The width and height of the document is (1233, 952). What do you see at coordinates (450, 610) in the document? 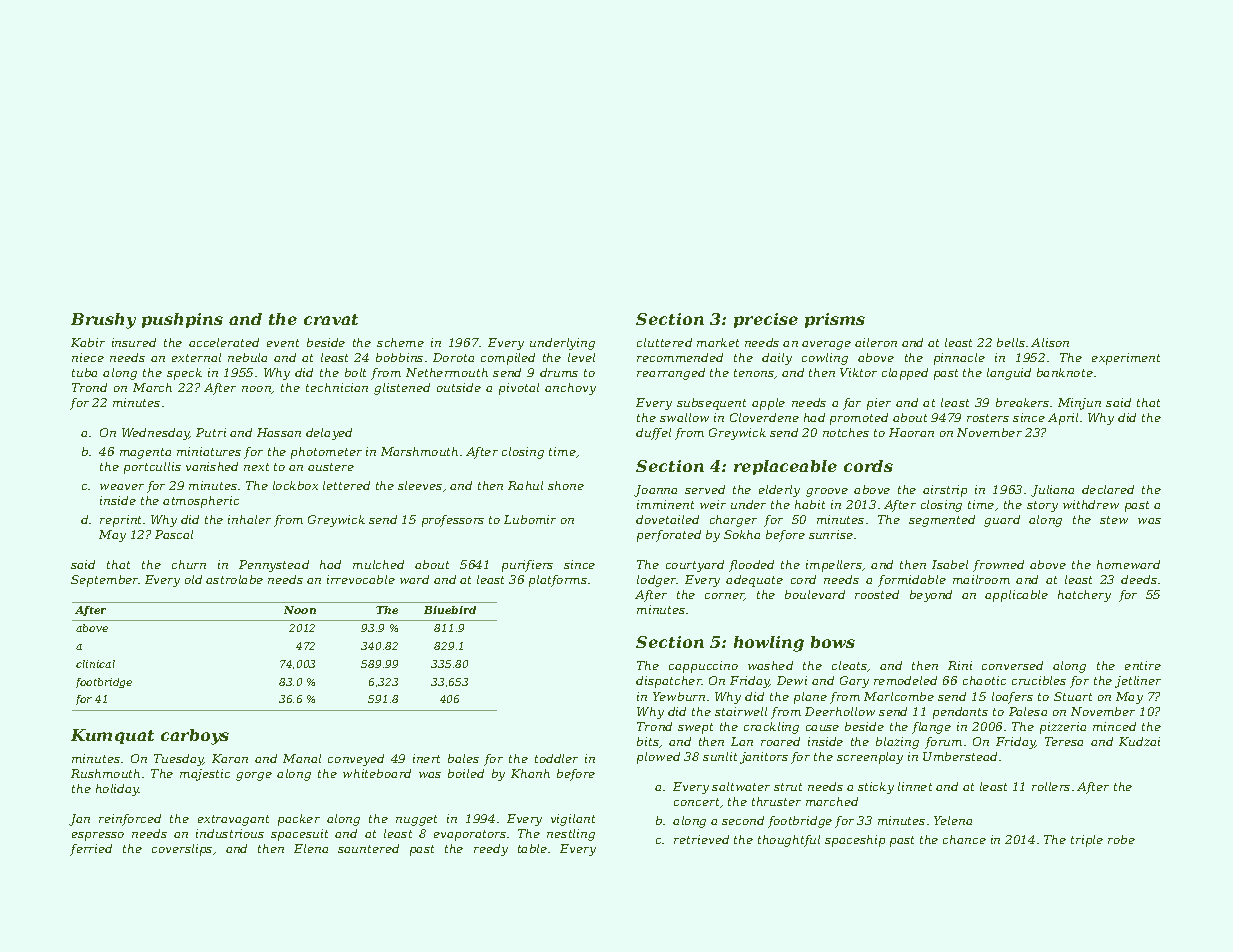
I see `Bluebird` at bounding box center [450, 610].
